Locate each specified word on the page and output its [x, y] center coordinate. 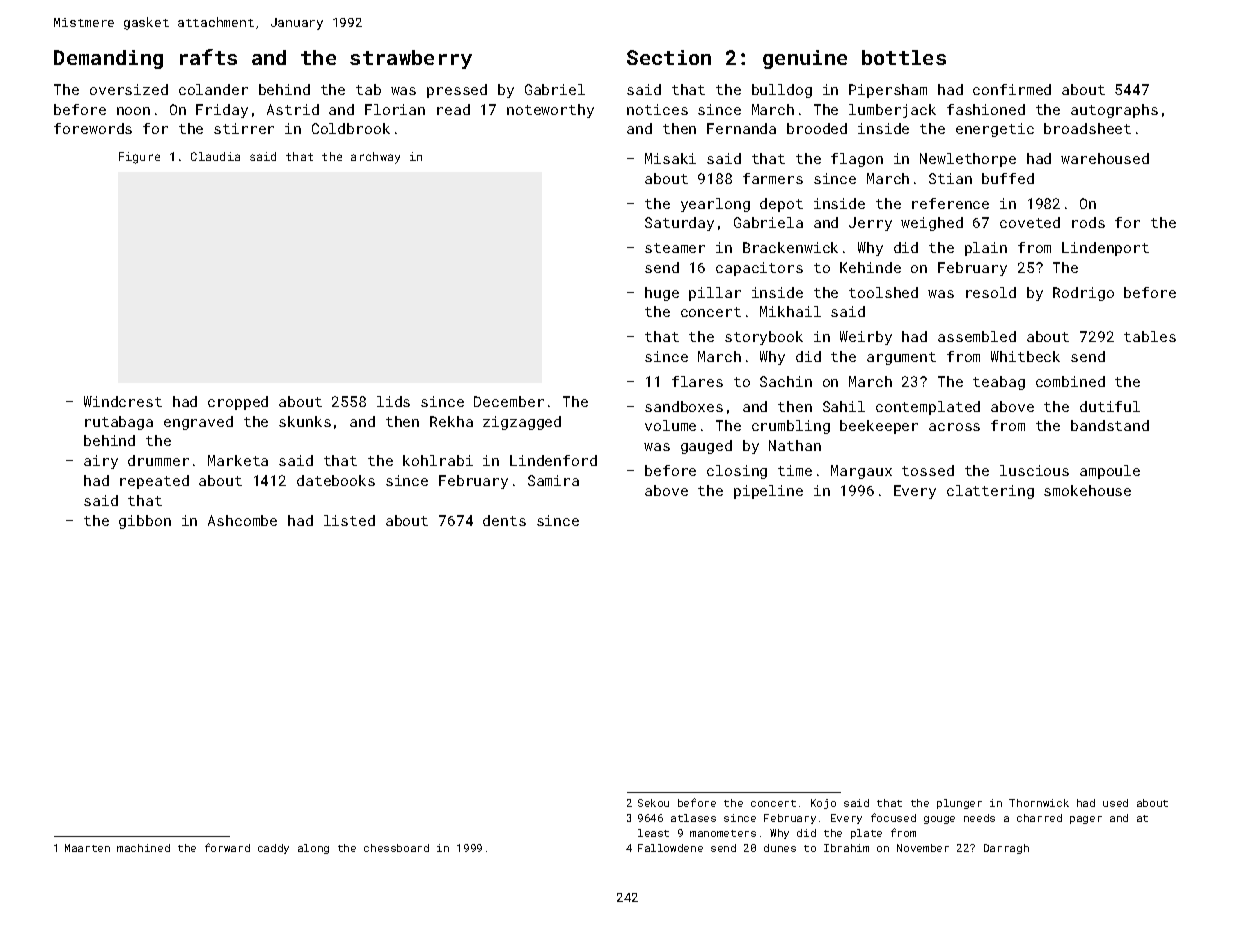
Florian [395, 109]
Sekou [653, 803]
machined [143, 848]
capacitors [759, 269]
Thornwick [1039, 803]
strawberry [411, 59]
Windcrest [123, 401]
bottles [904, 57]
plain [986, 249]
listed [349, 520]
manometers [723, 833]
